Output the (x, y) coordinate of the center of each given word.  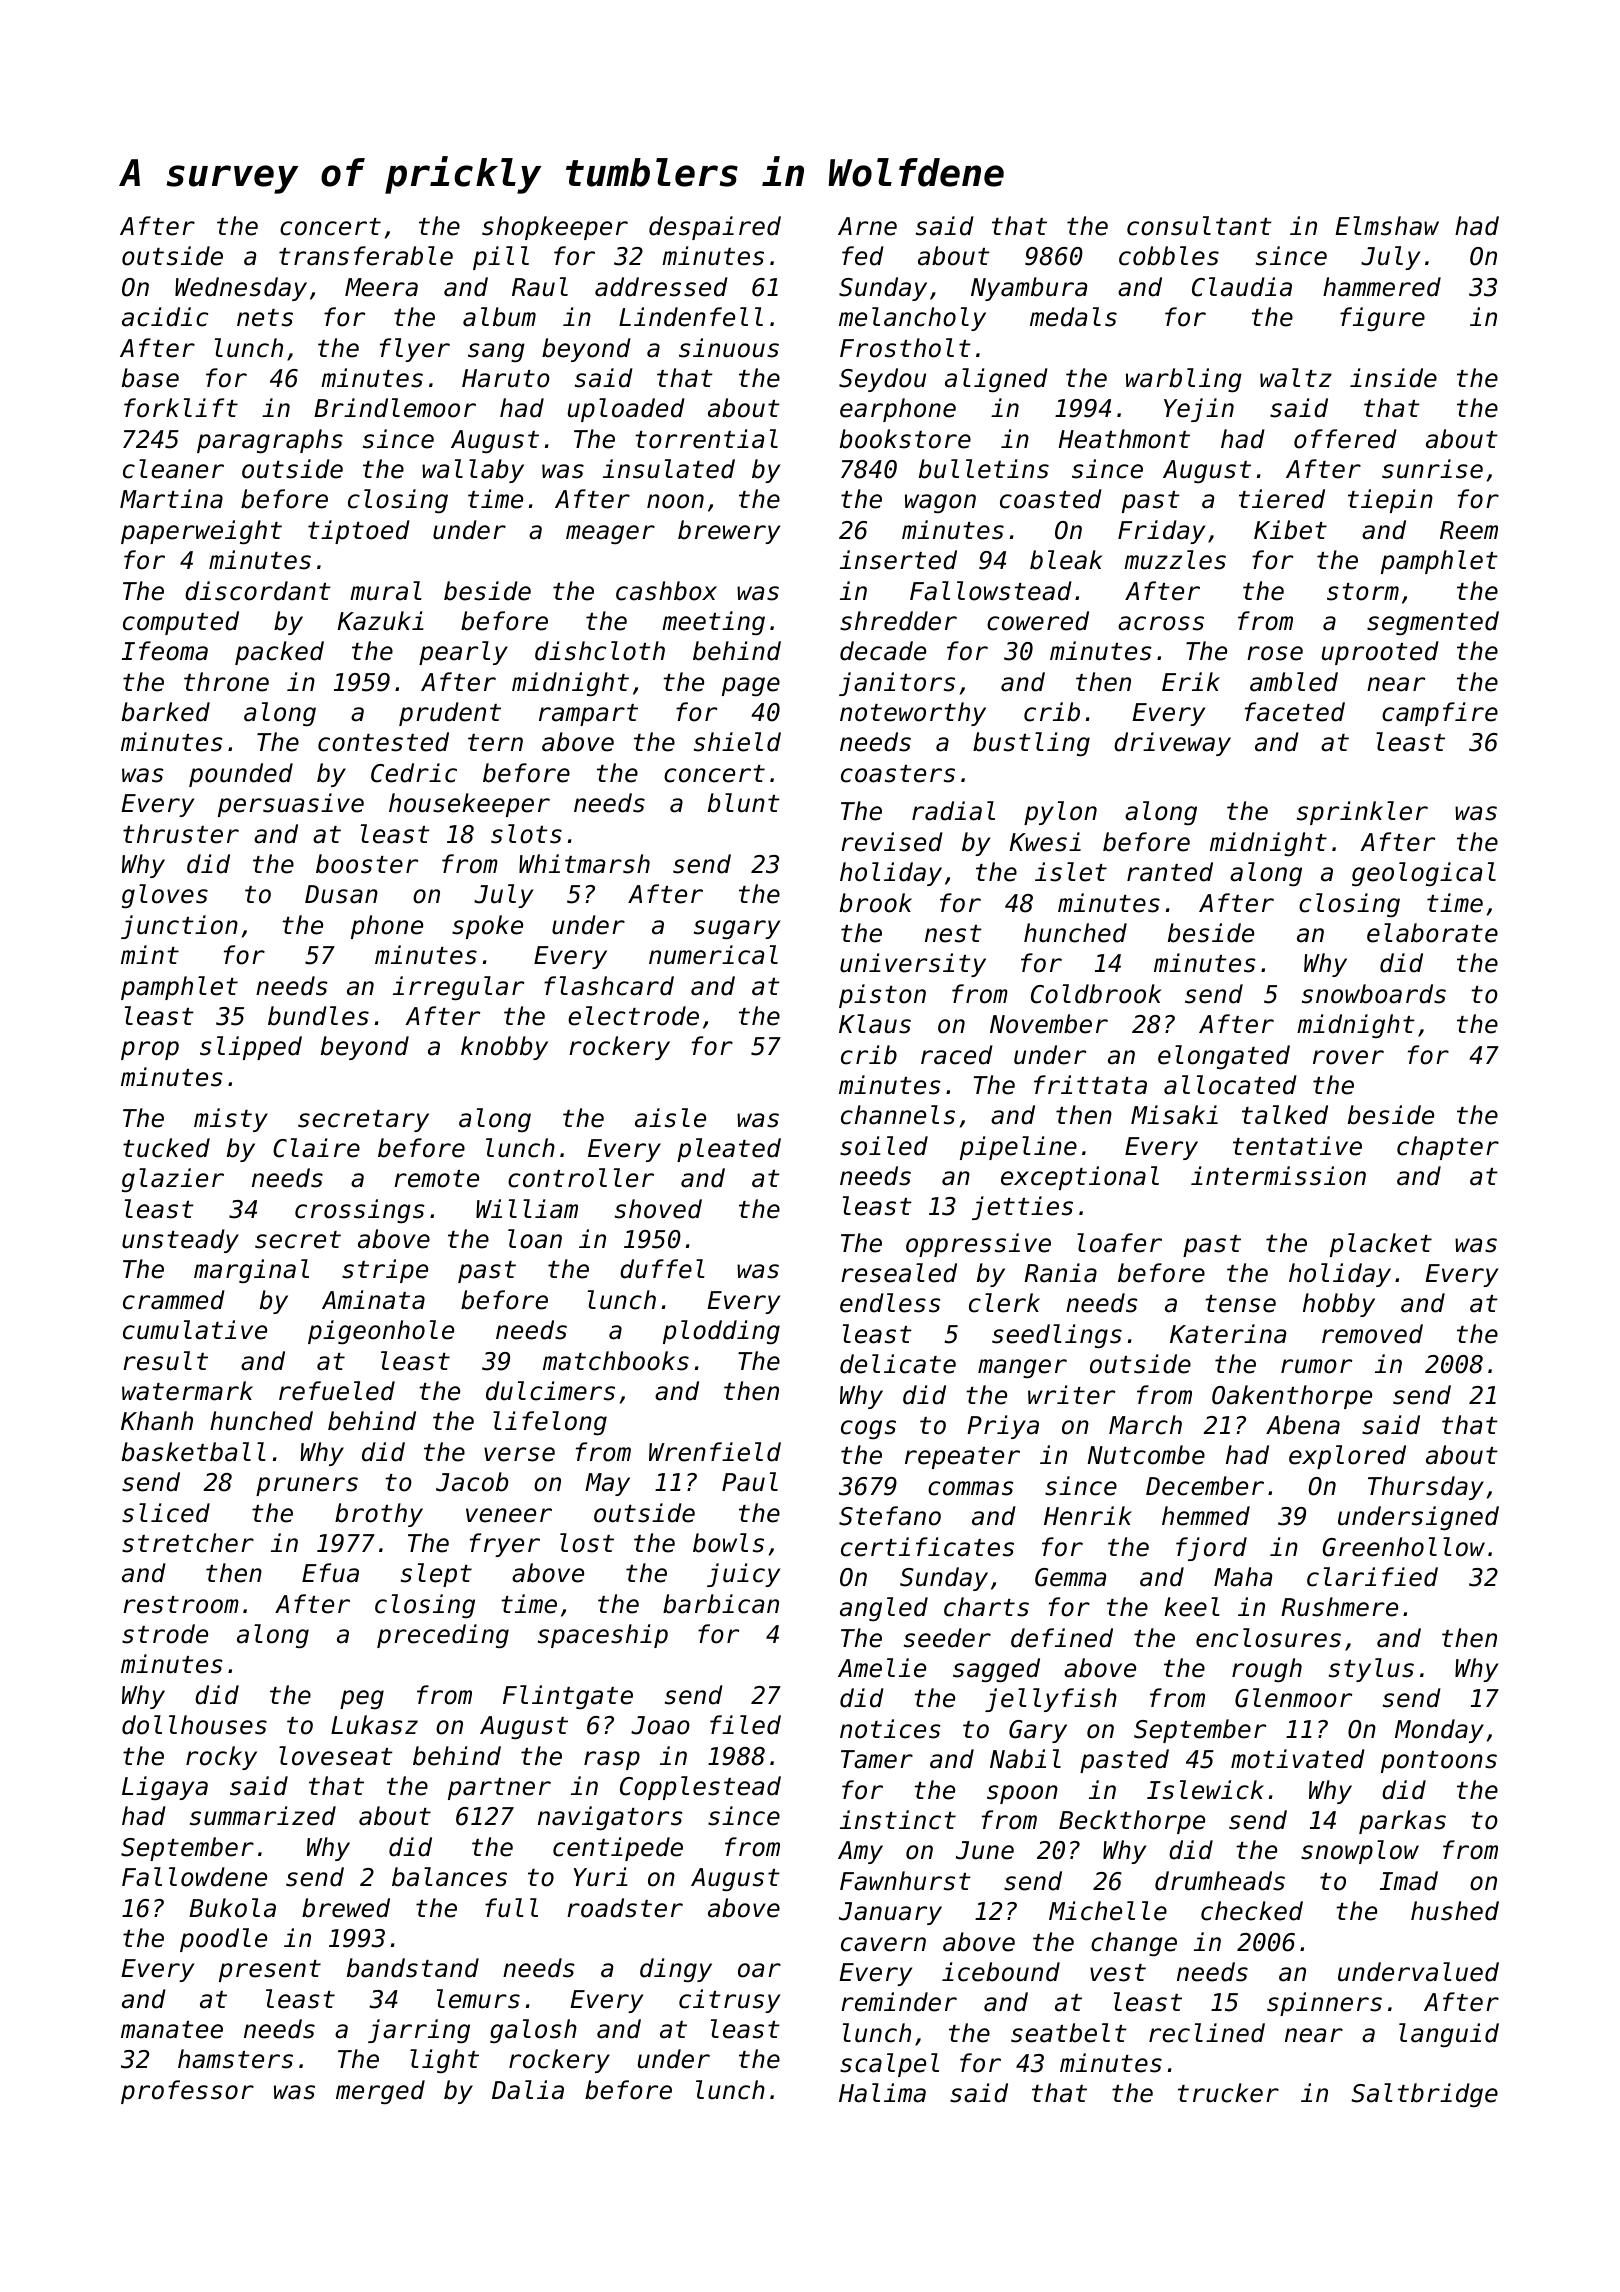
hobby (1339, 1305)
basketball (194, 1452)
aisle (670, 1118)
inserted (898, 560)
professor (187, 2092)
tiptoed (359, 532)
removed (1372, 1334)
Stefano (890, 1516)
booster (367, 864)
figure (1382, 319)
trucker (1228, 2093)
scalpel (889, 2065)
